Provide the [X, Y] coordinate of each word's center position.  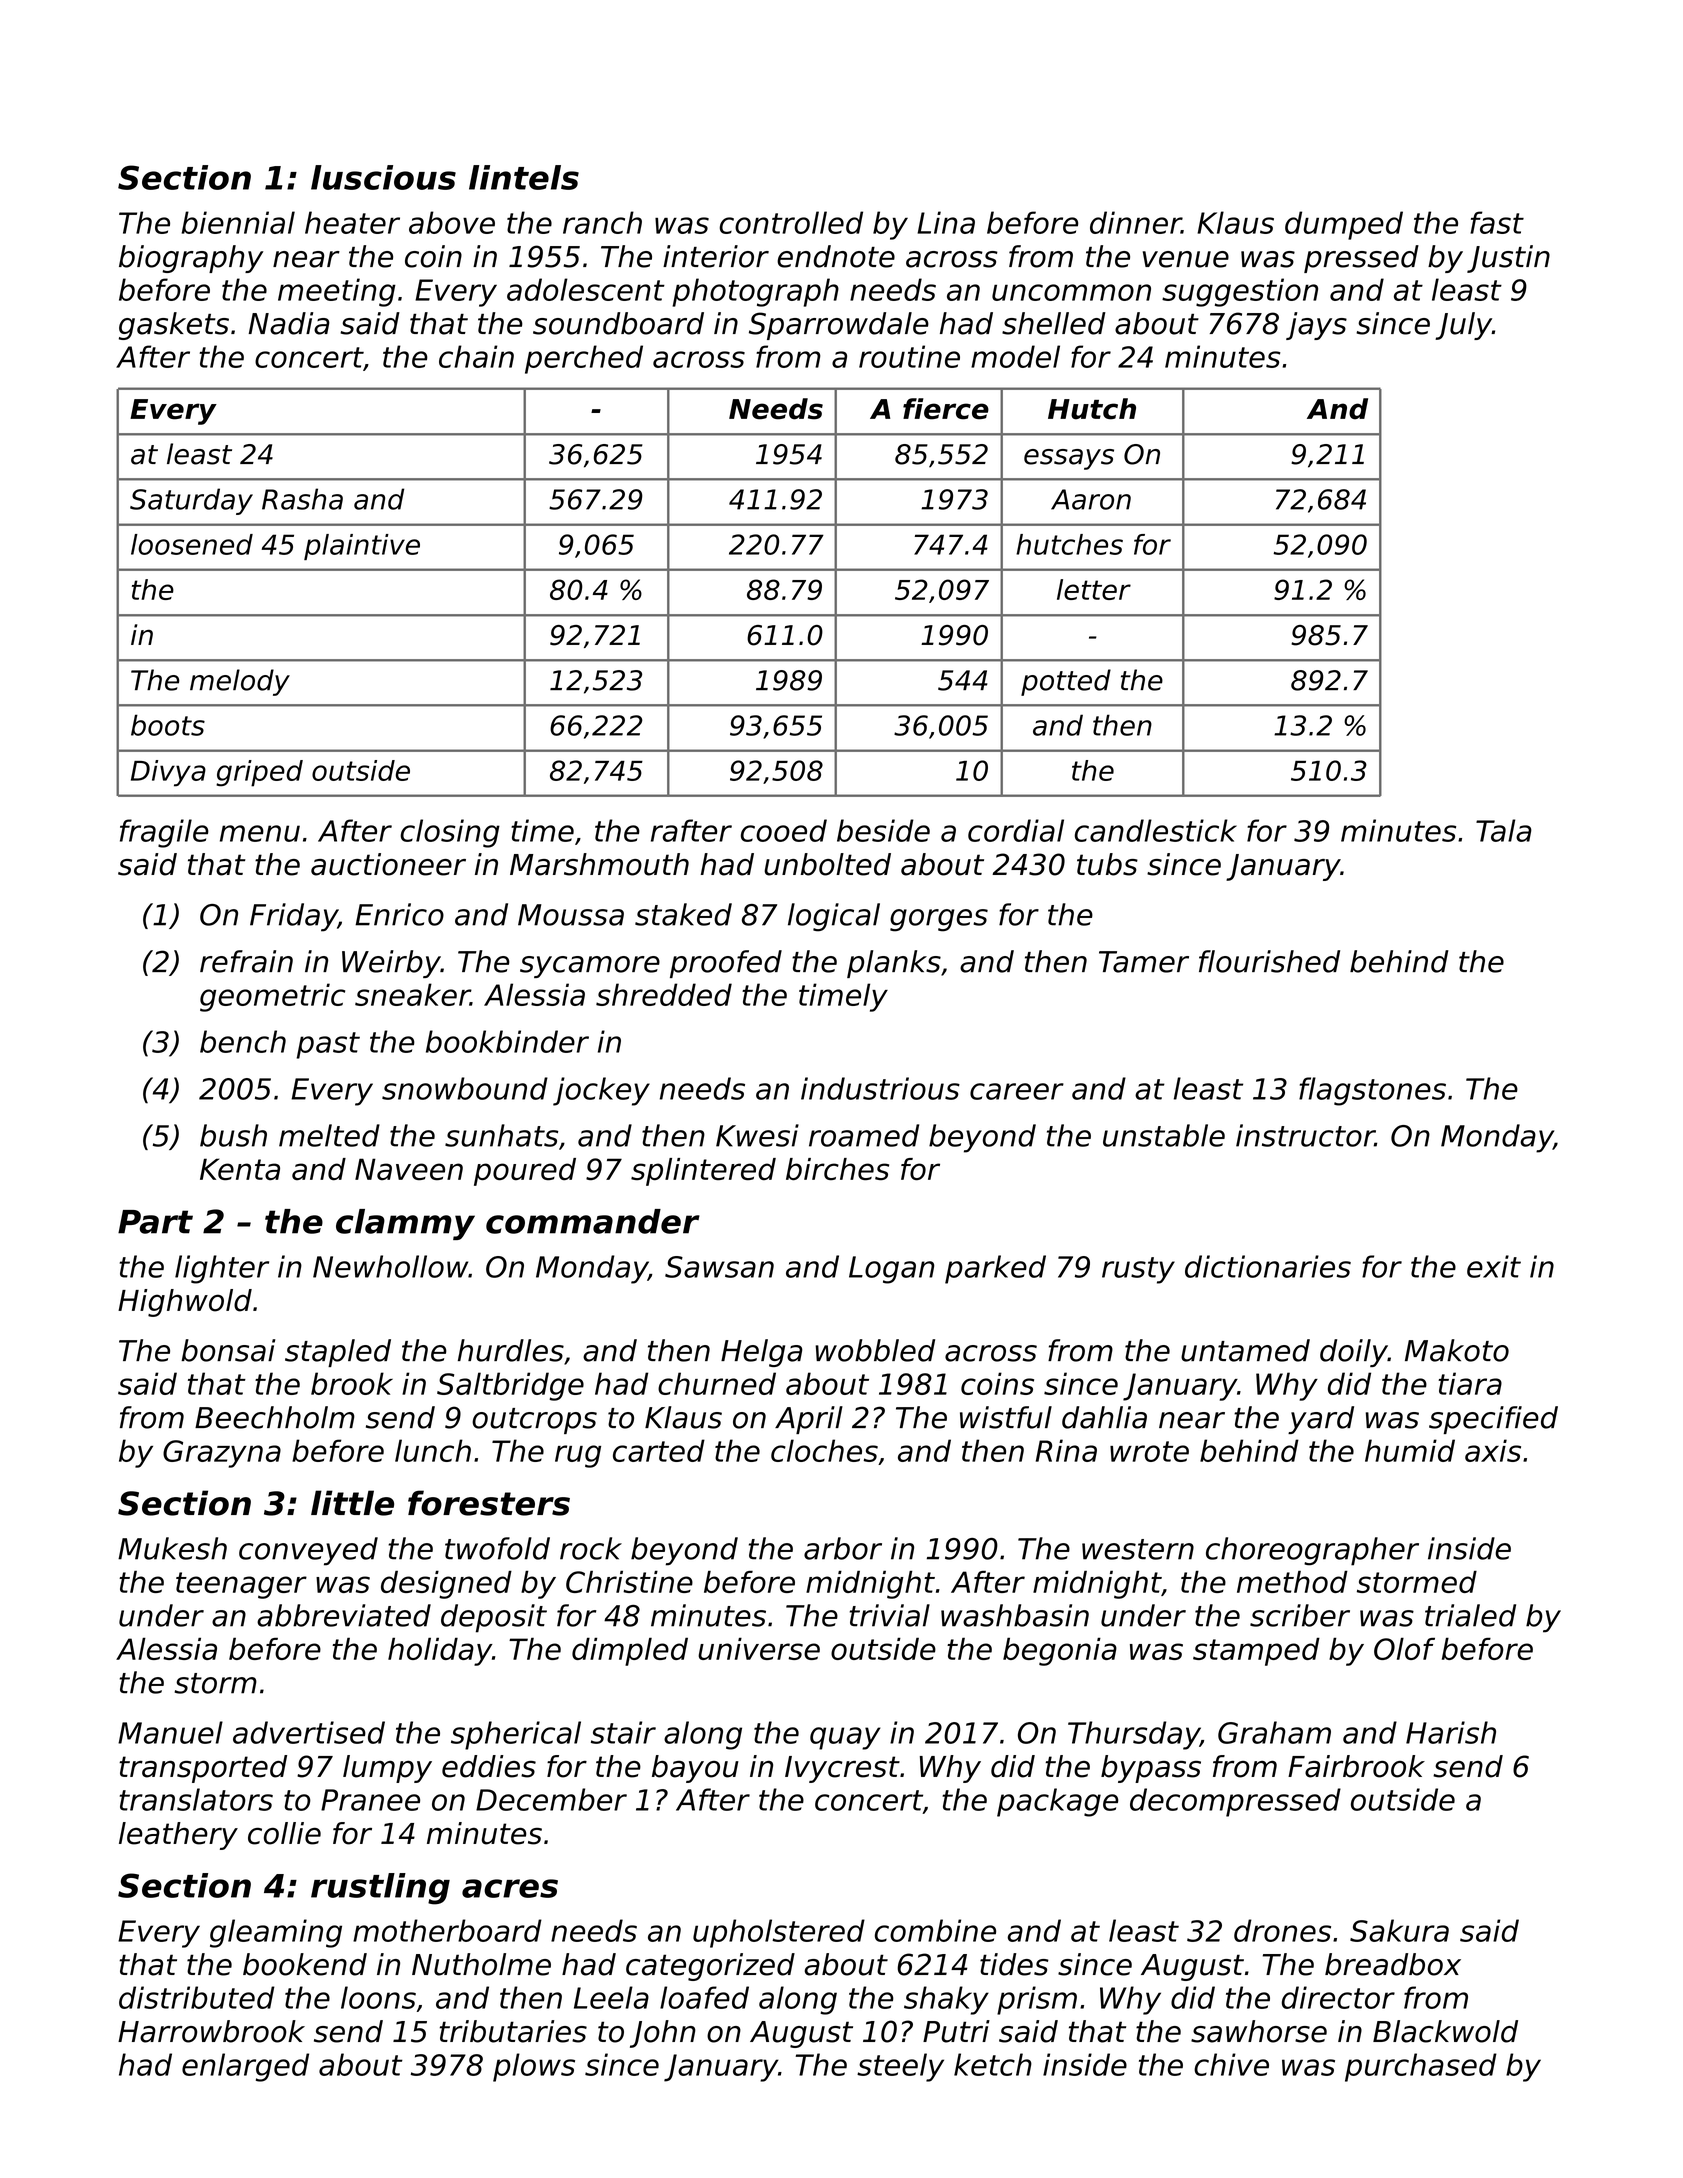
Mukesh [172, 1548]
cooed [784, 830]
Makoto [1457, 1350]
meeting [337, 292]
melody [240, 682]
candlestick [1156, 830]
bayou [695, 1769]
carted [659, 1450]
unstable [1164, 1135]
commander [593, 1221]
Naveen [409, 1169]
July [1463, 326]
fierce [946, 409]
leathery [178, 1836]
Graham [1274, 1732]
